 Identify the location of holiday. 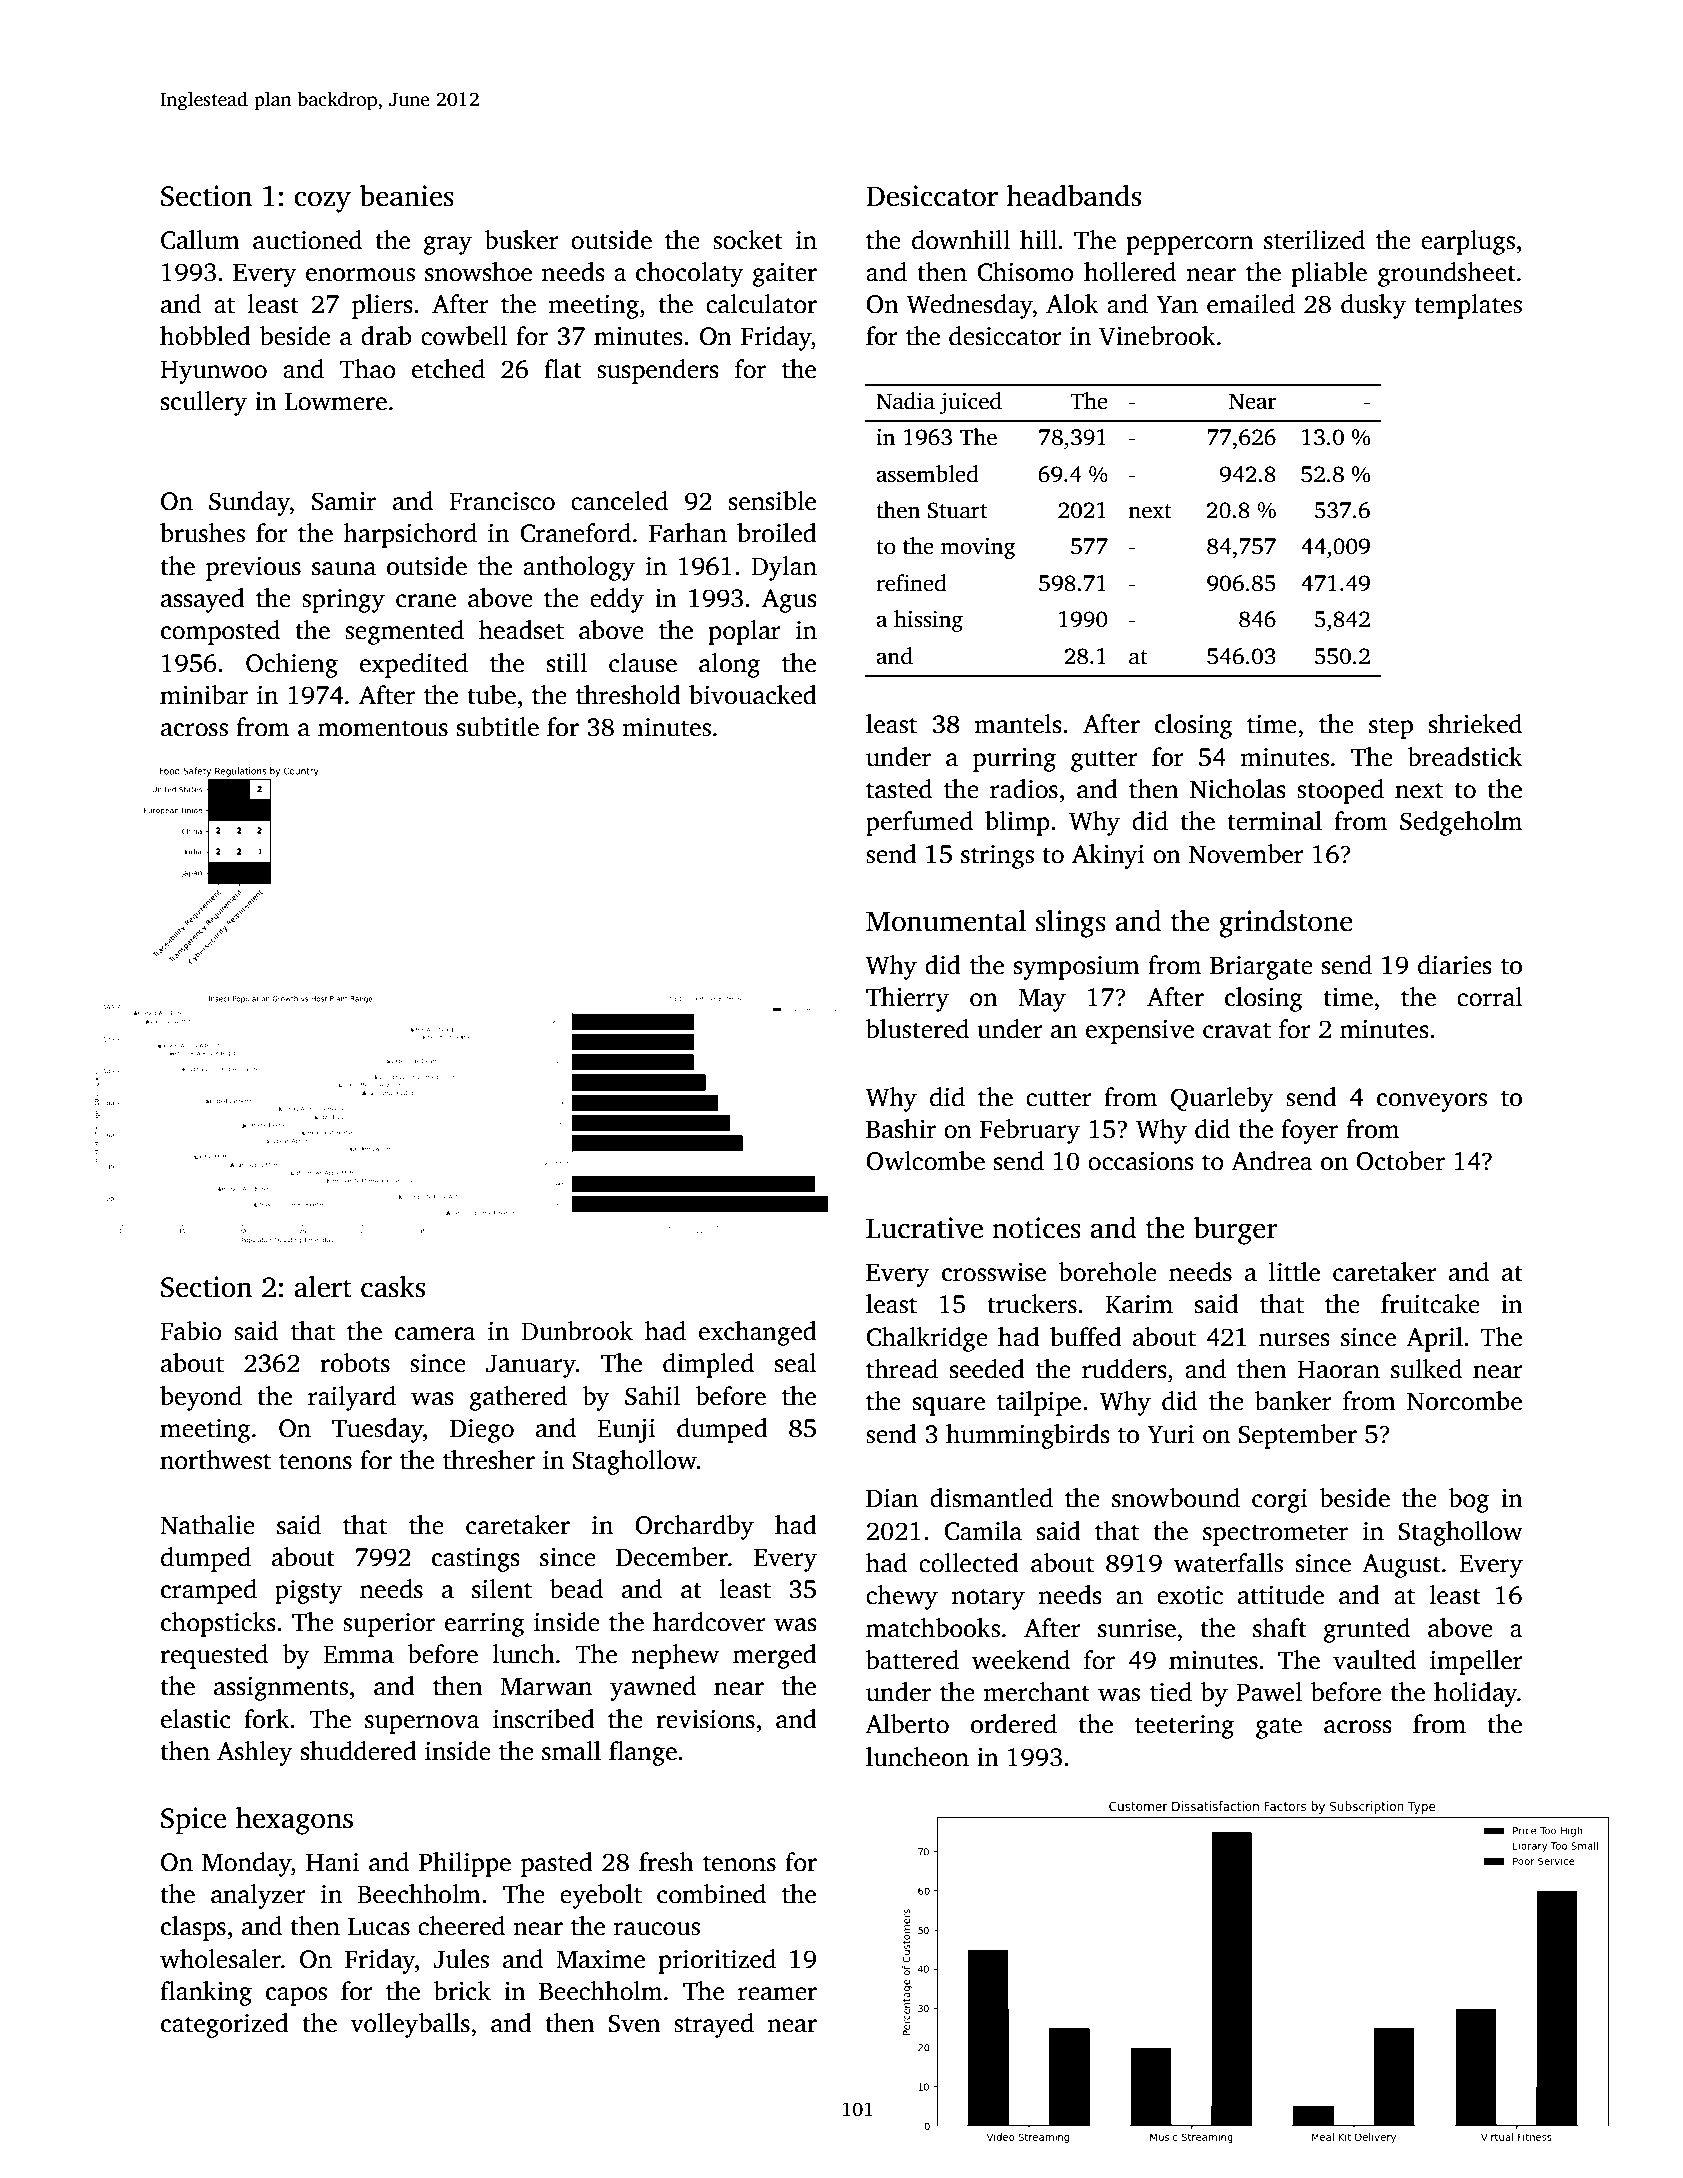
(1475, 1694).
